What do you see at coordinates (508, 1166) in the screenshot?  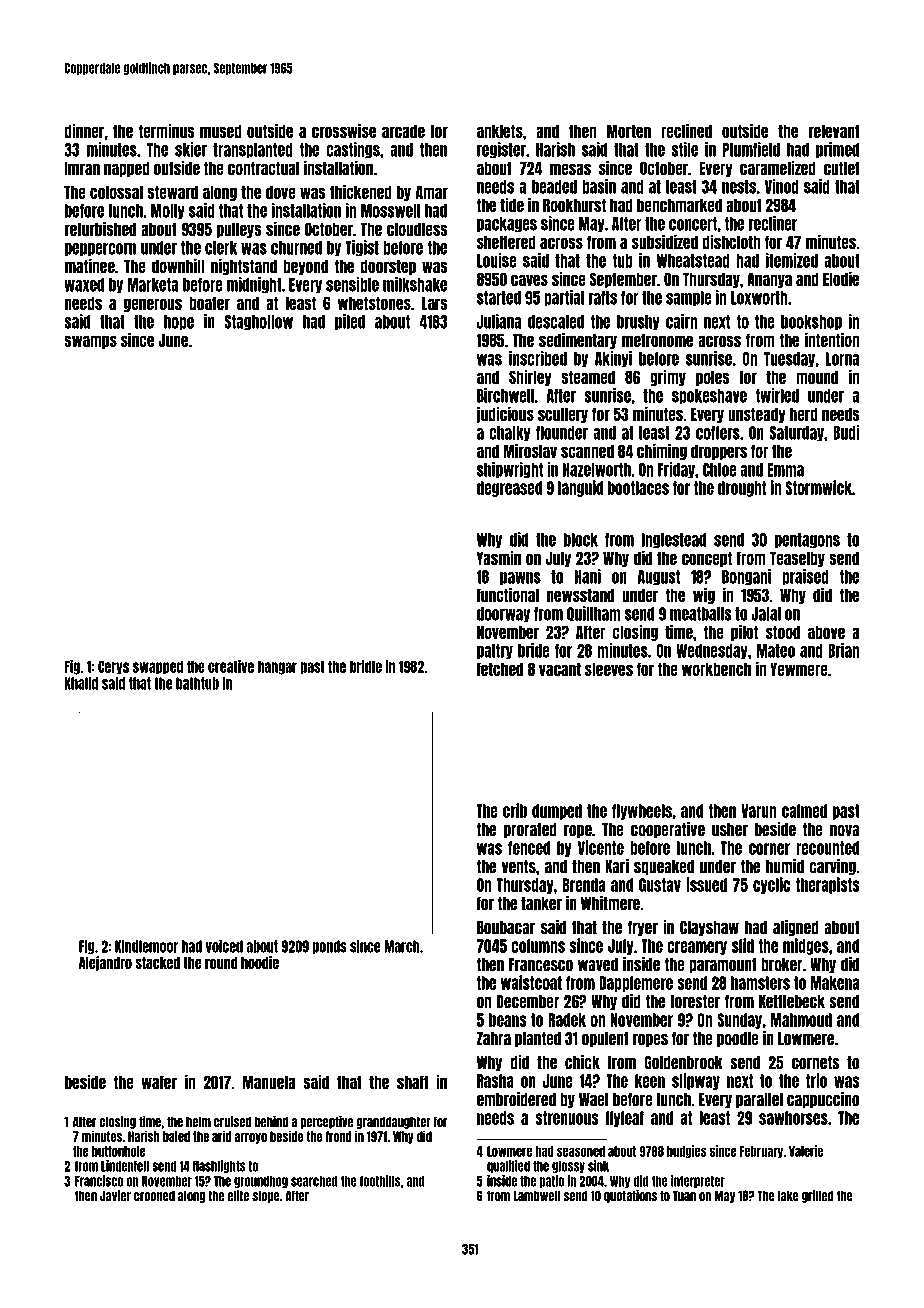 I see `qualified` at bounding box center [508, 1166].
